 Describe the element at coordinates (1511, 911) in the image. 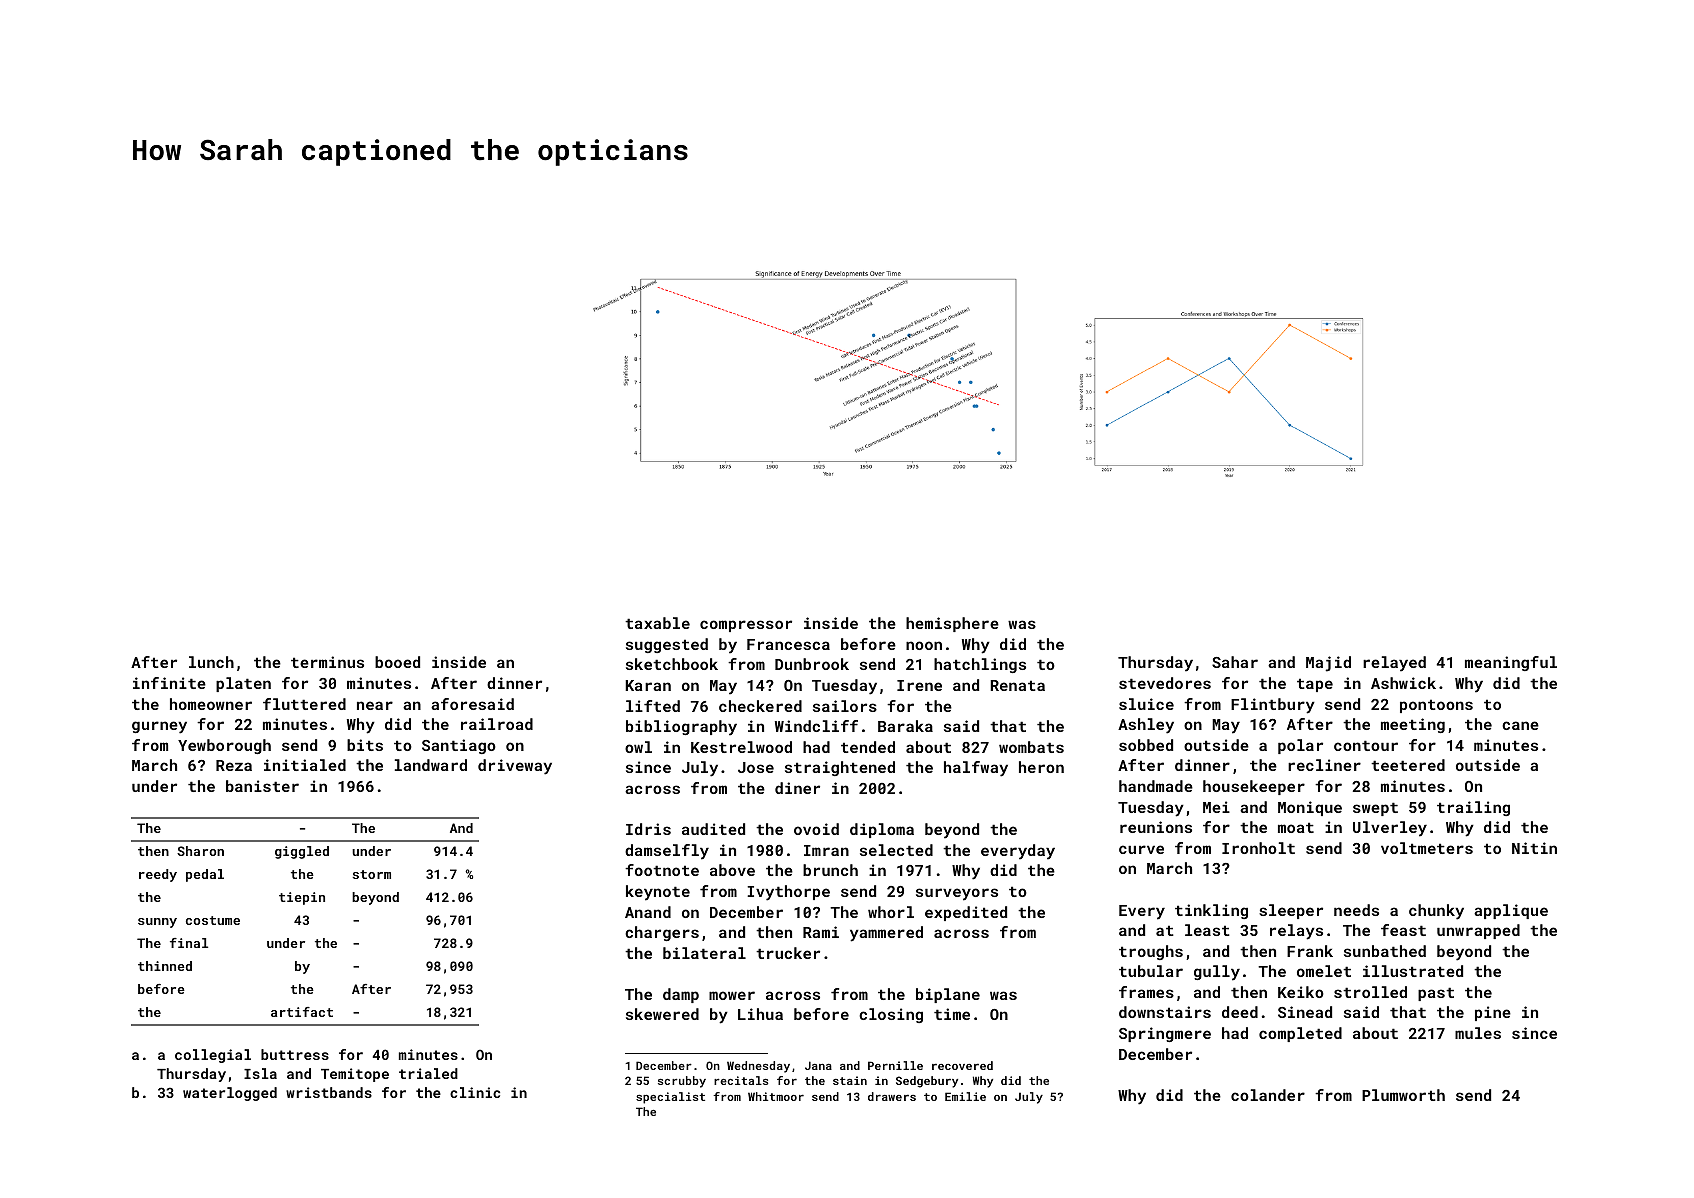

I see `applique` at that location.
